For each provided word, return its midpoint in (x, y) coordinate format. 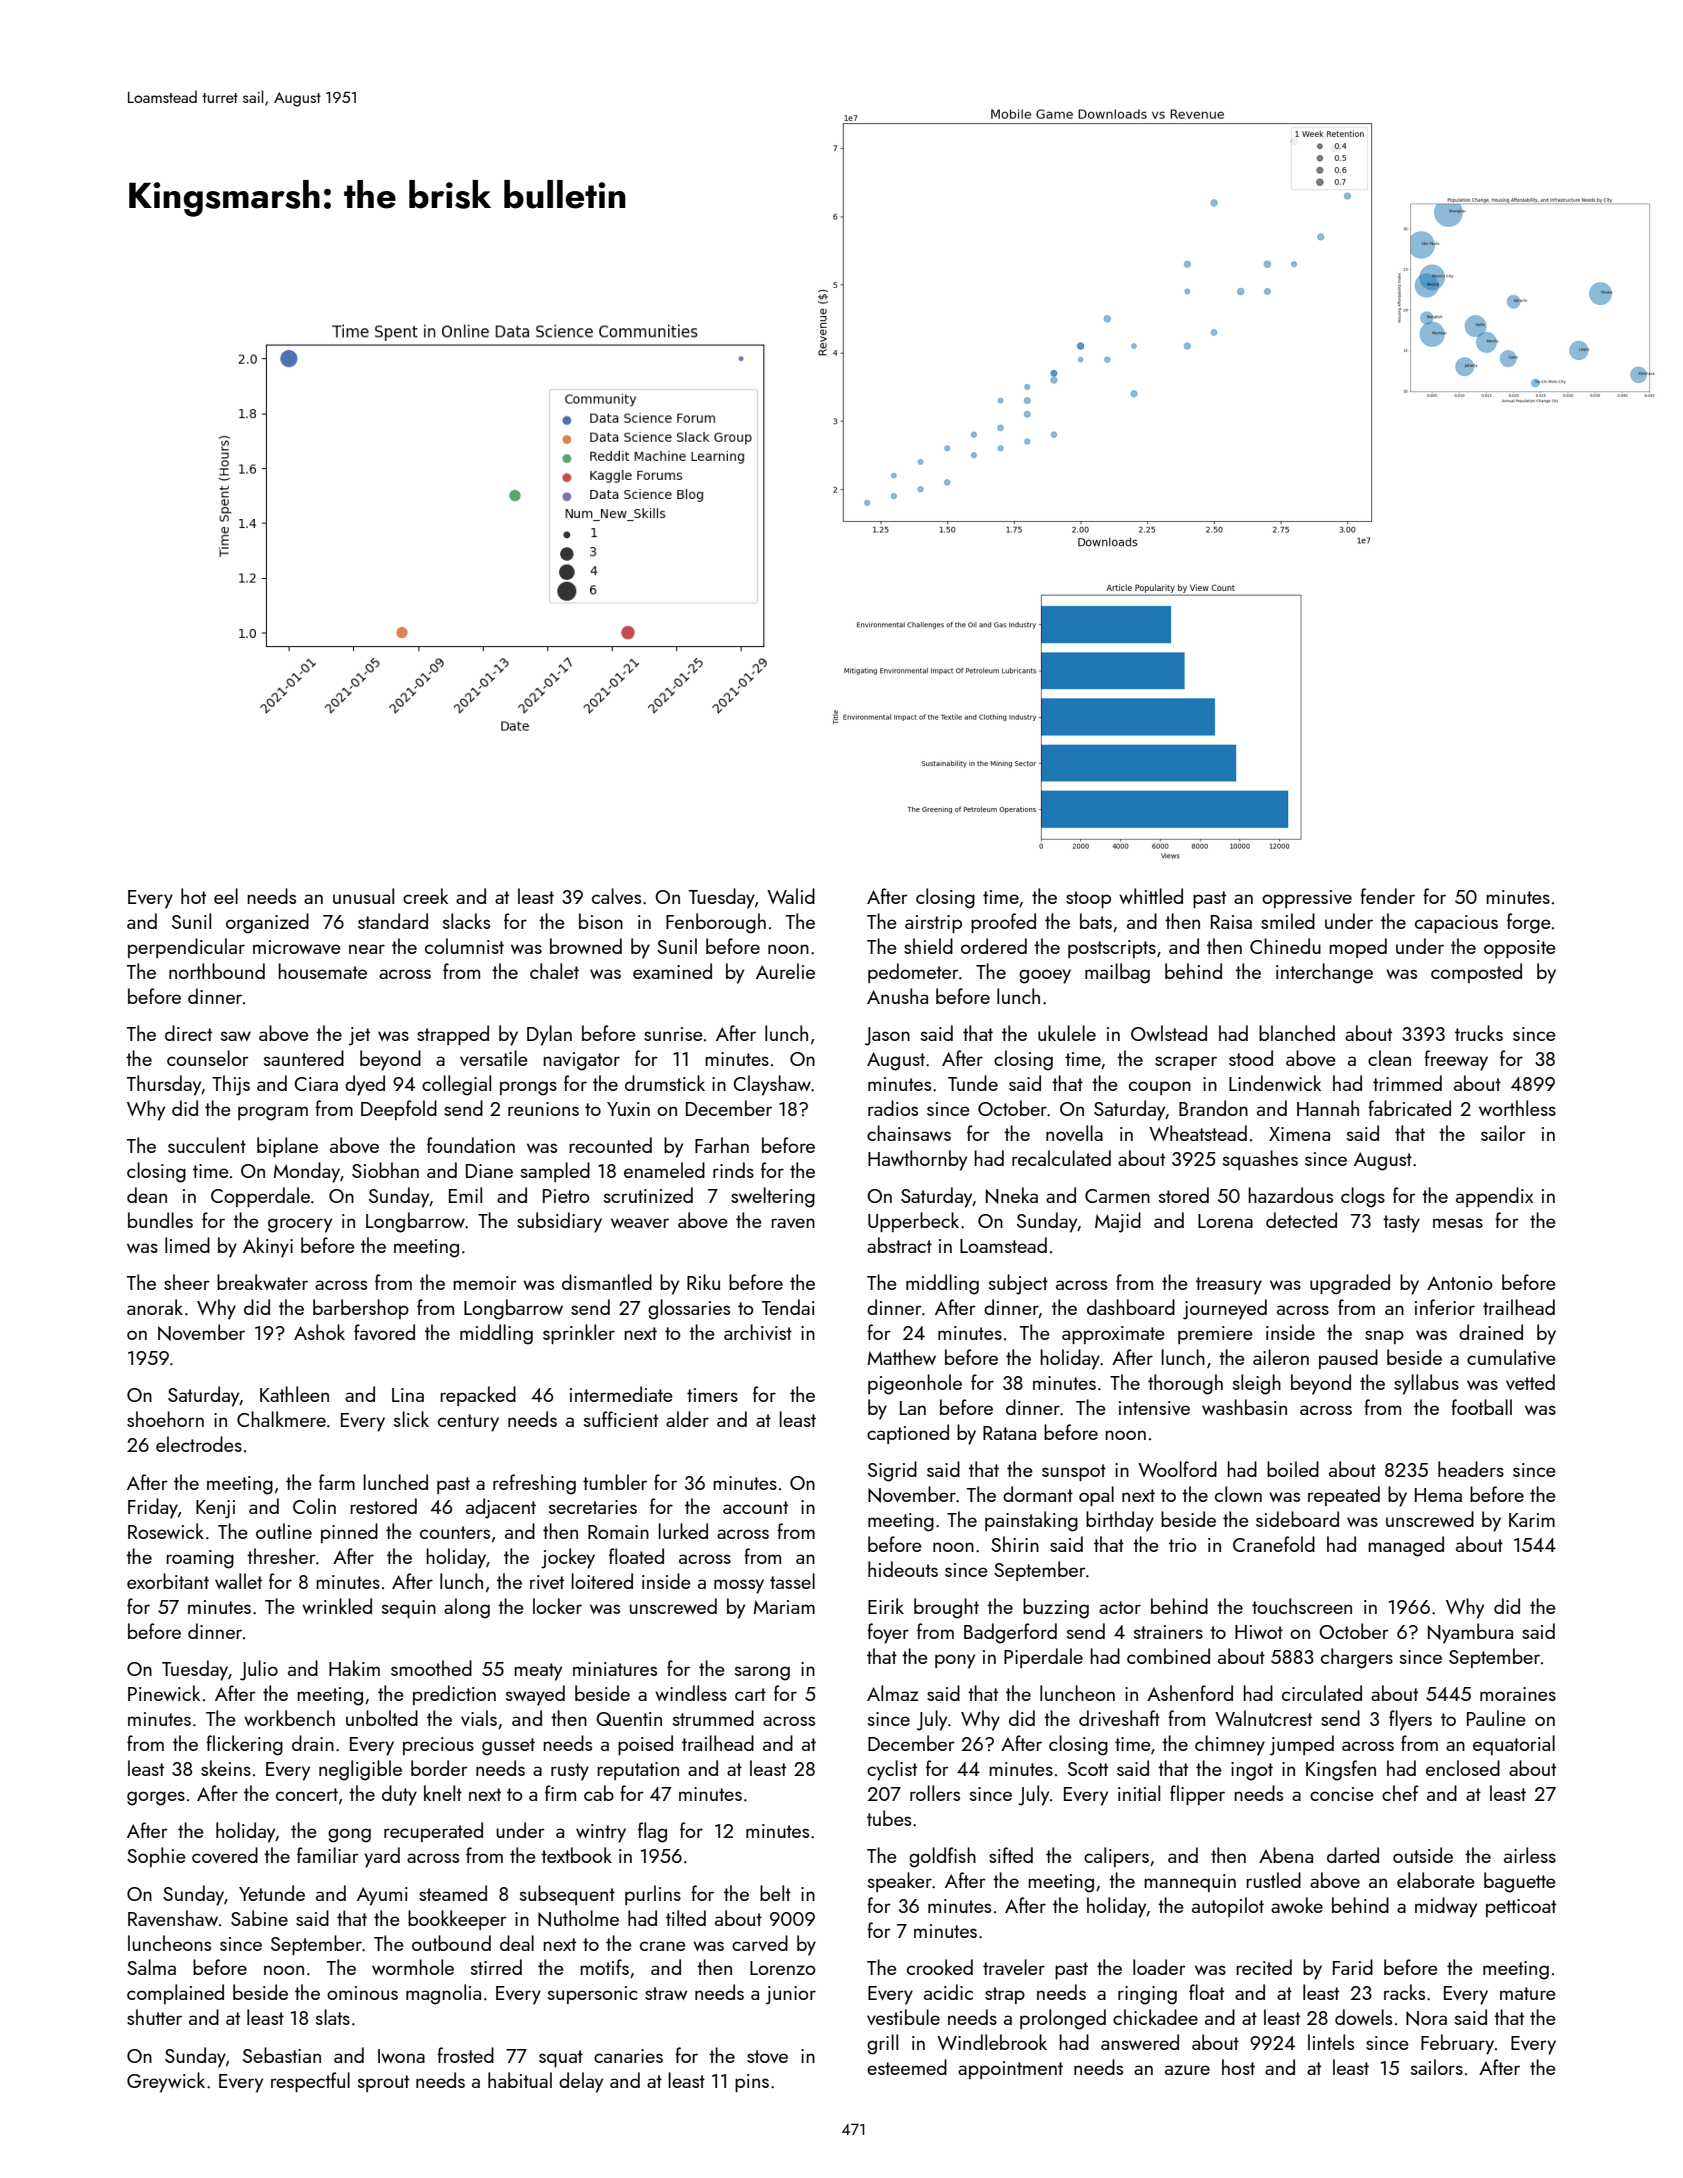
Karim (1532, 1520)
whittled (1151, 896)
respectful (310, 2082)
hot (193, 896)
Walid (791, 896)
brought (946, 1608)
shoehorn (165, 1419)
